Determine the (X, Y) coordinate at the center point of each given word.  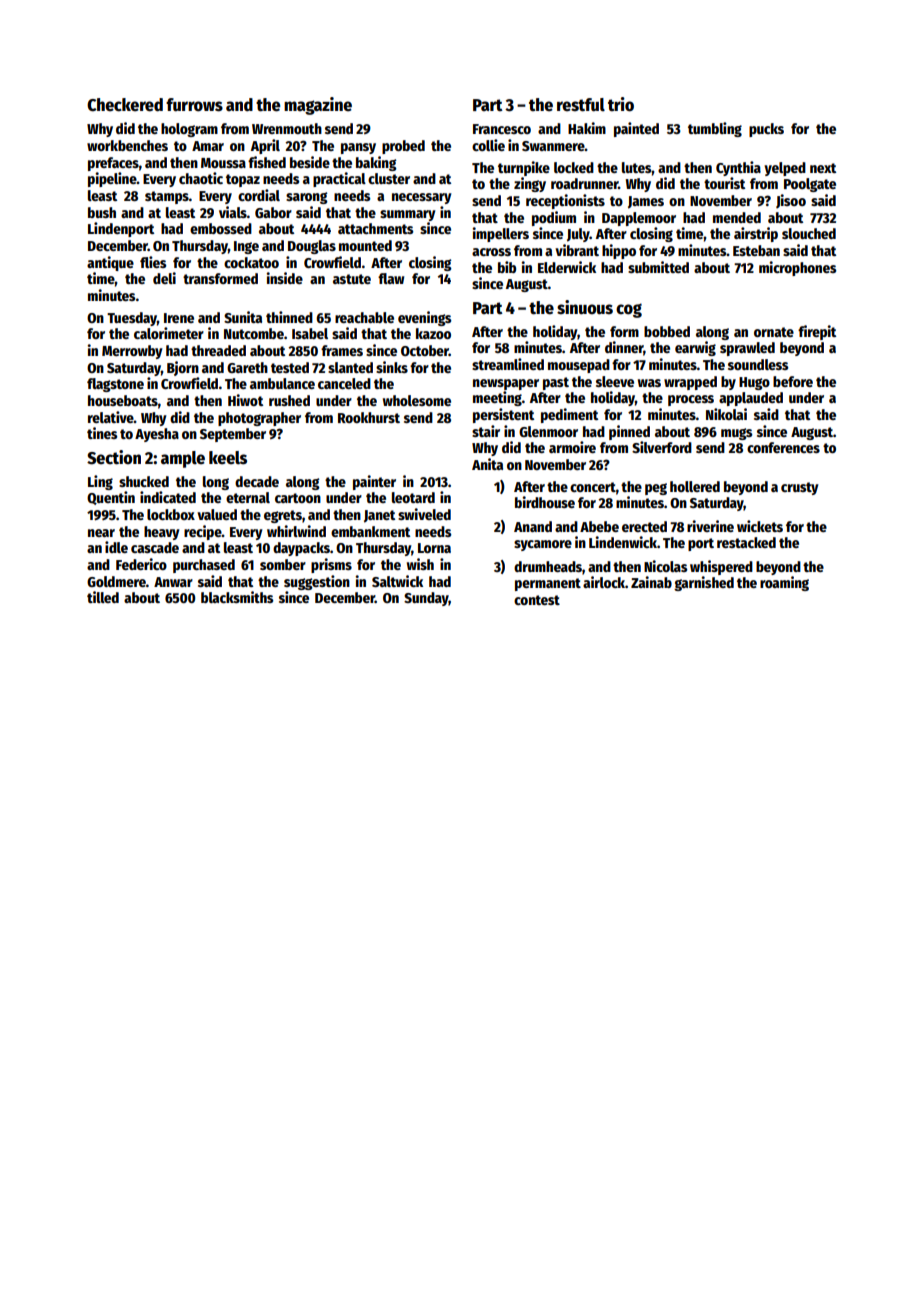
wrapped (690, 383)
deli (164, 278)
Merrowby (132, 352)
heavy (162, 533)
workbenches (127, 145)
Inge (246, 247)
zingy (530, 184)
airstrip (756, 234)
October (425, 350)
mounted (365, 245)
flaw (391, 278)
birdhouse (545, 502)
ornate (774, 332)
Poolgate (810, 185)
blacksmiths (237, 597)
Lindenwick (623, 542)
